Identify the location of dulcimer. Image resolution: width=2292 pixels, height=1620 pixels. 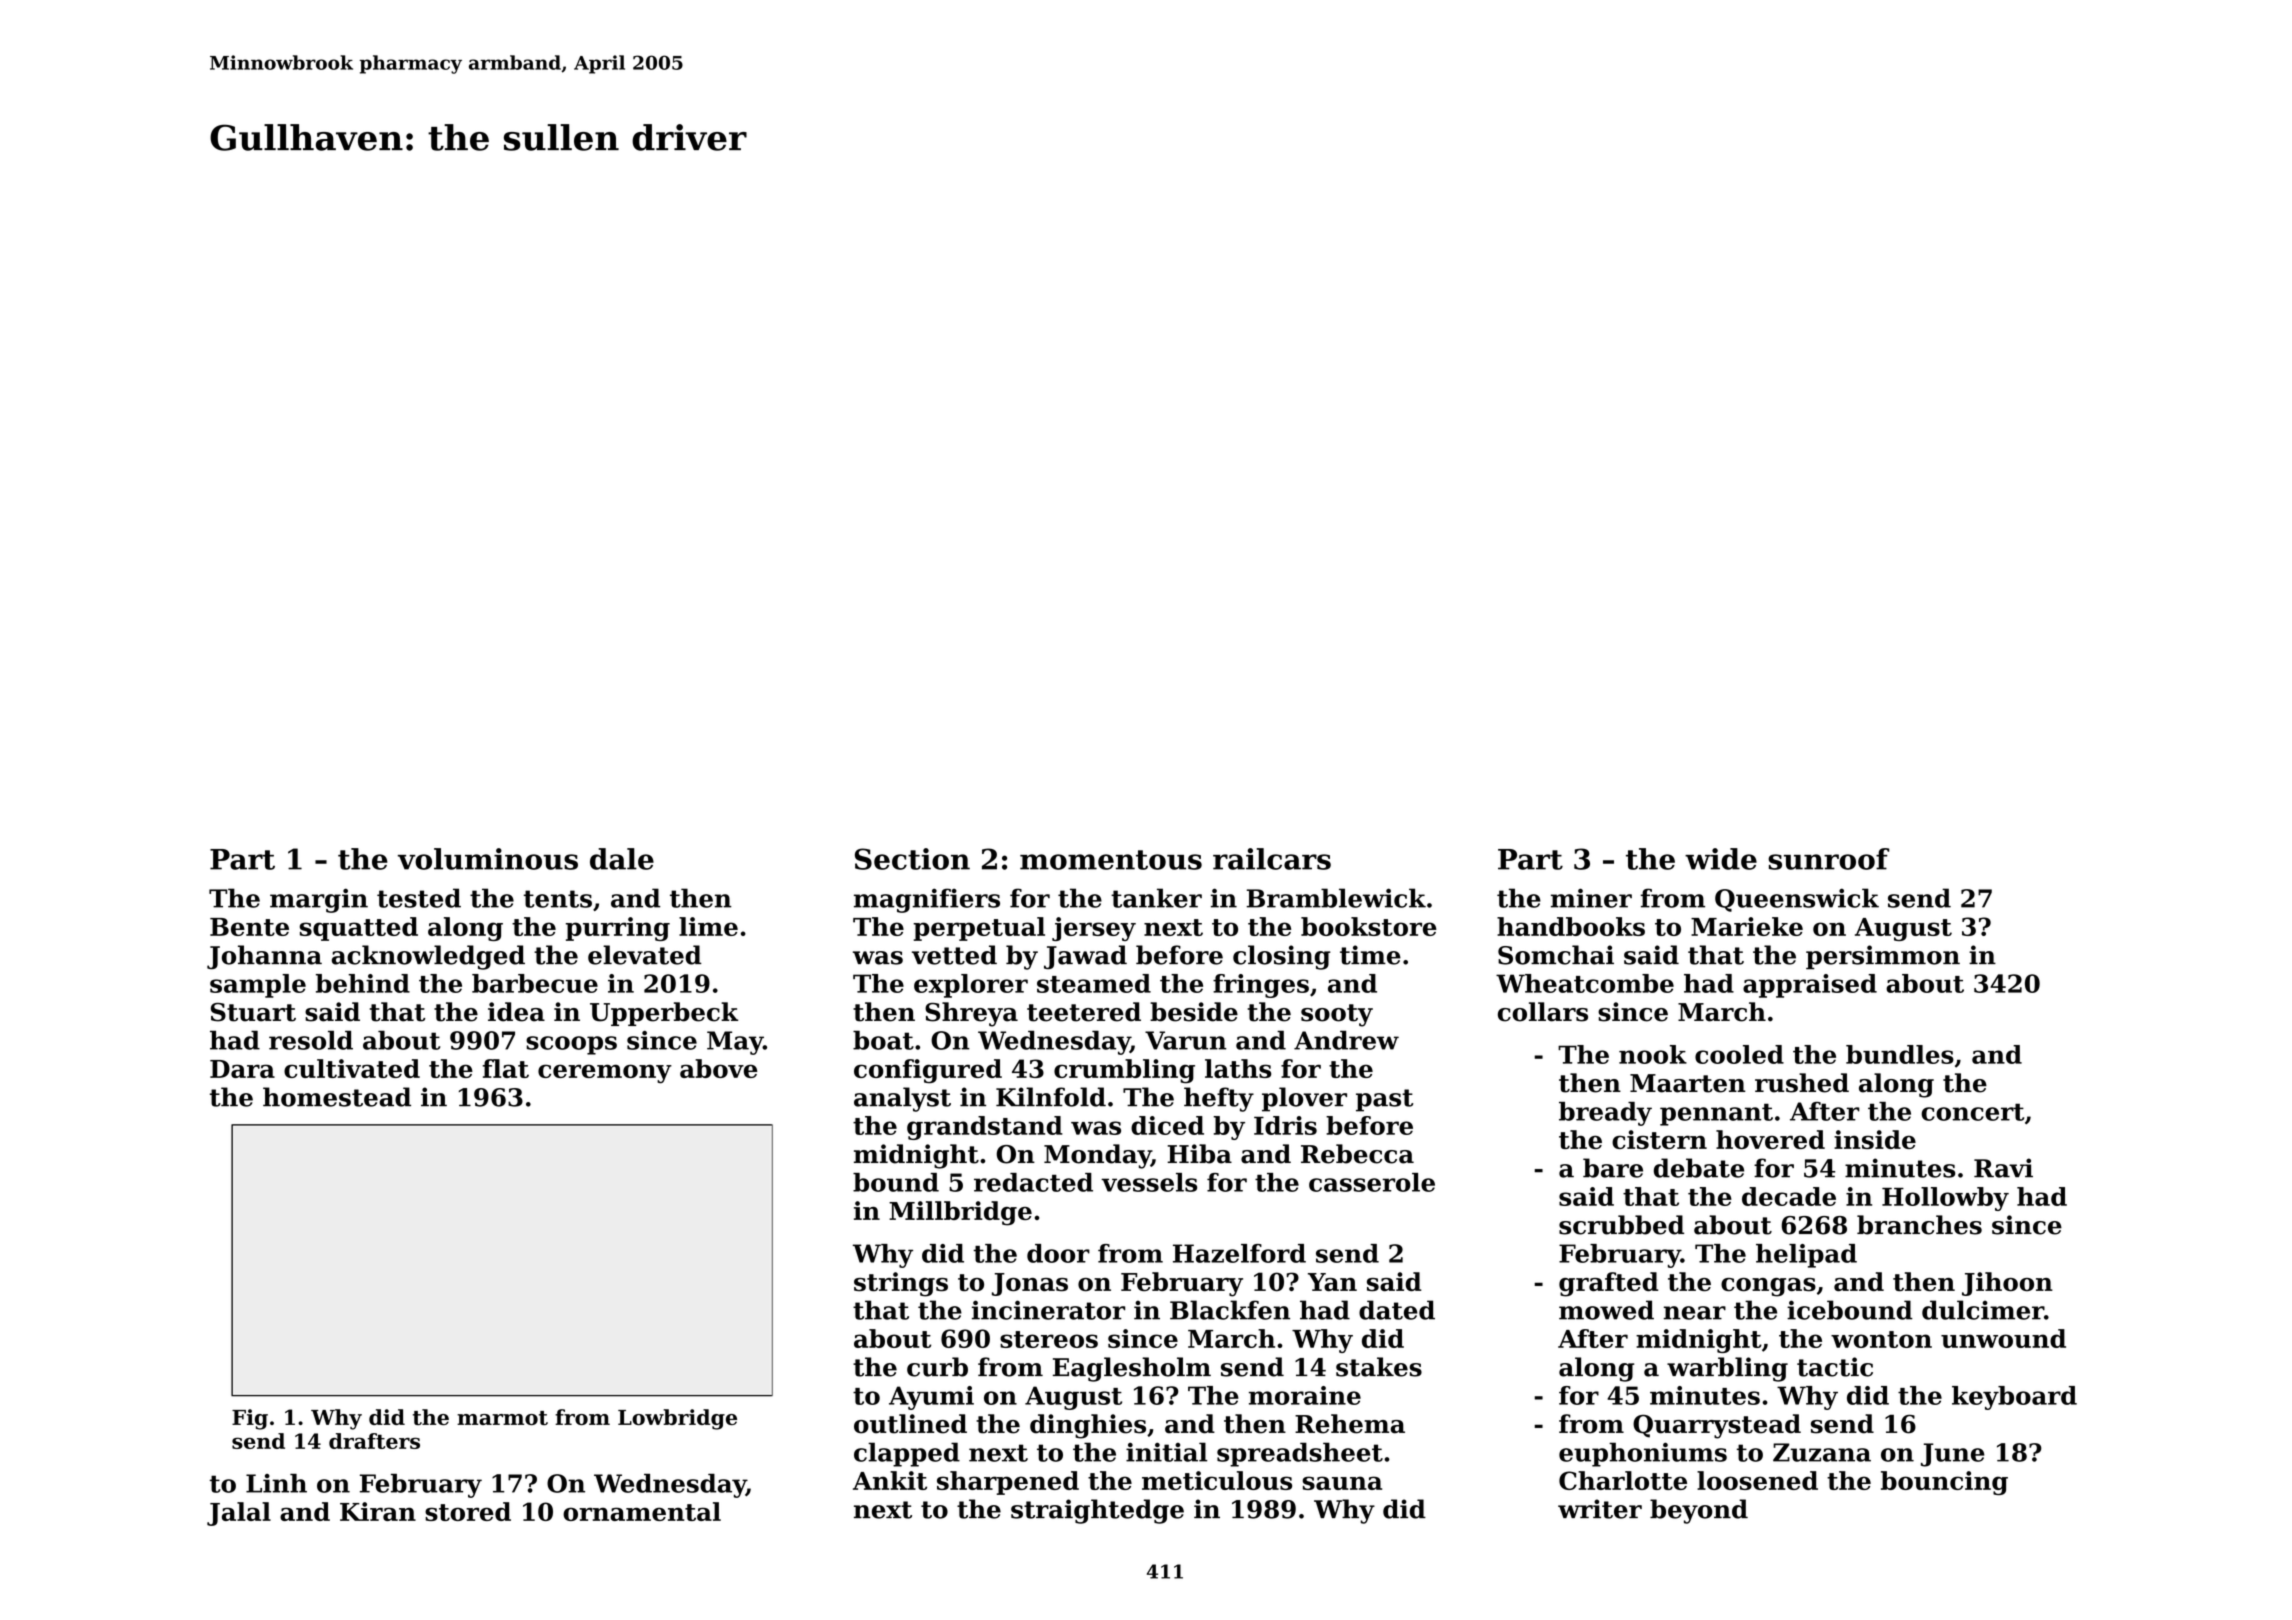
(1983, 1310).
